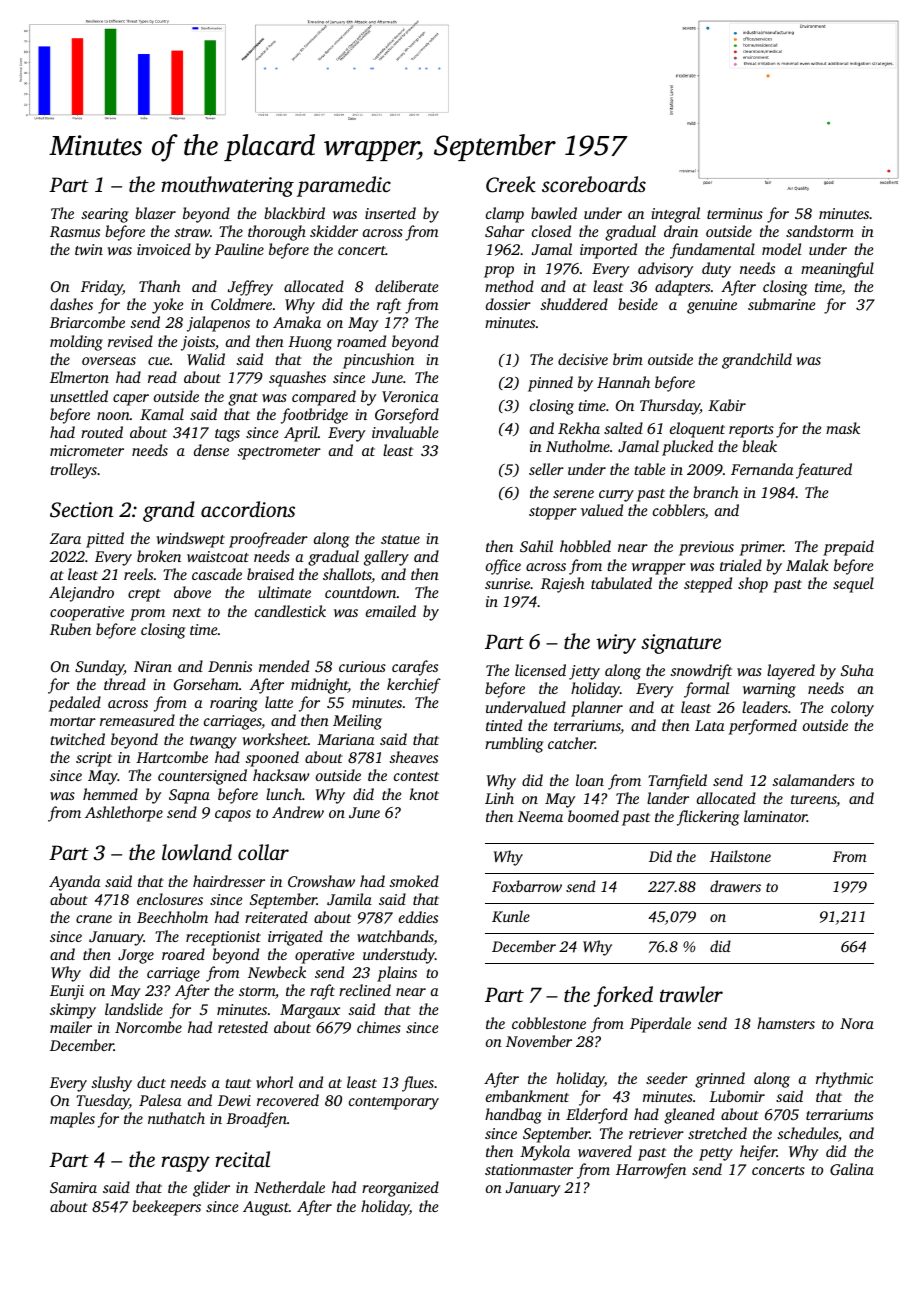 The width and height of the image is (924, 1314). Describe the element at coordinates (361, 592) in the image. I see `countdown` at that location.
